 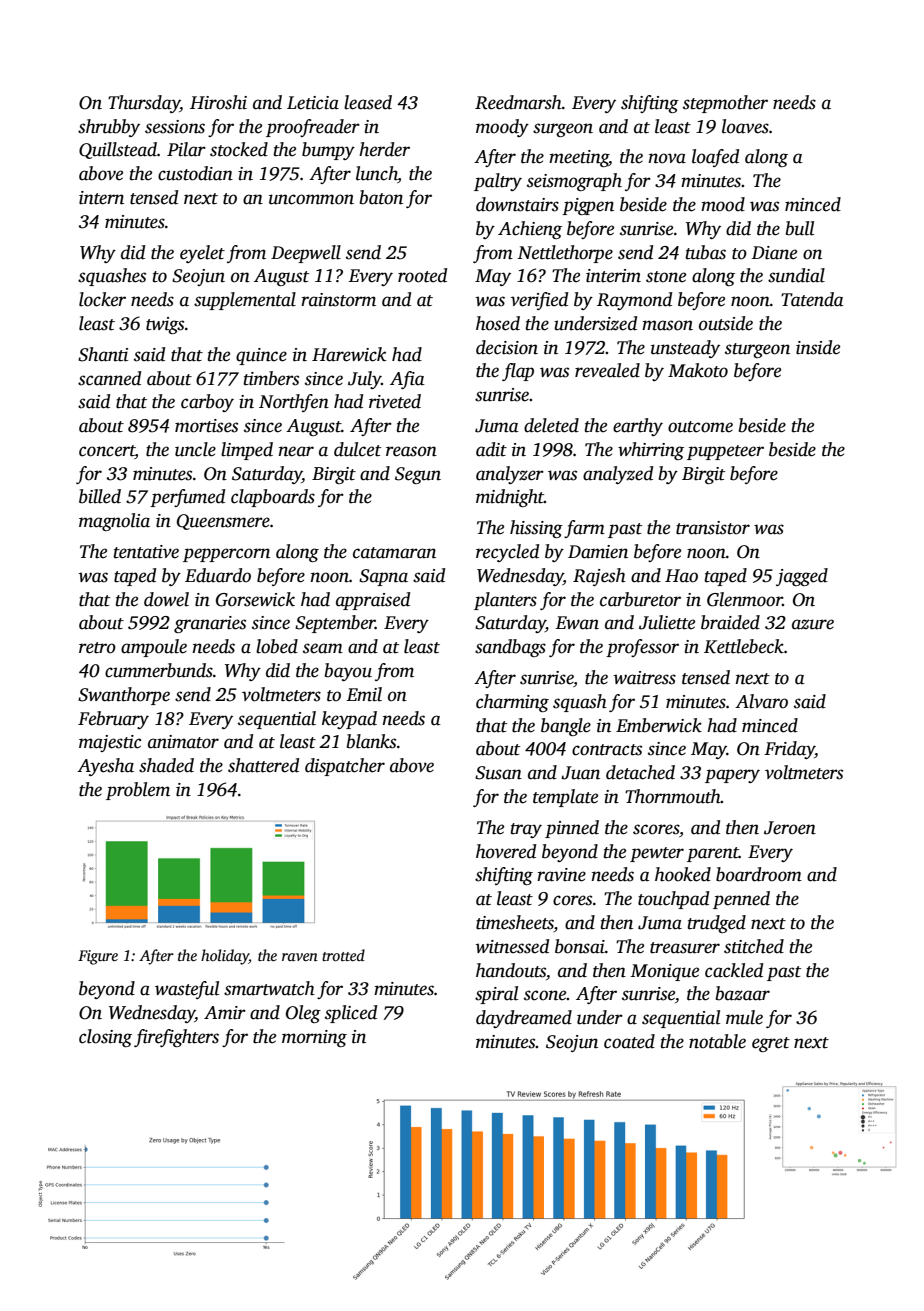 What do you see at coordinates (206, 426) in the document?
I see `mortises` at bounding box center [206, 426].
